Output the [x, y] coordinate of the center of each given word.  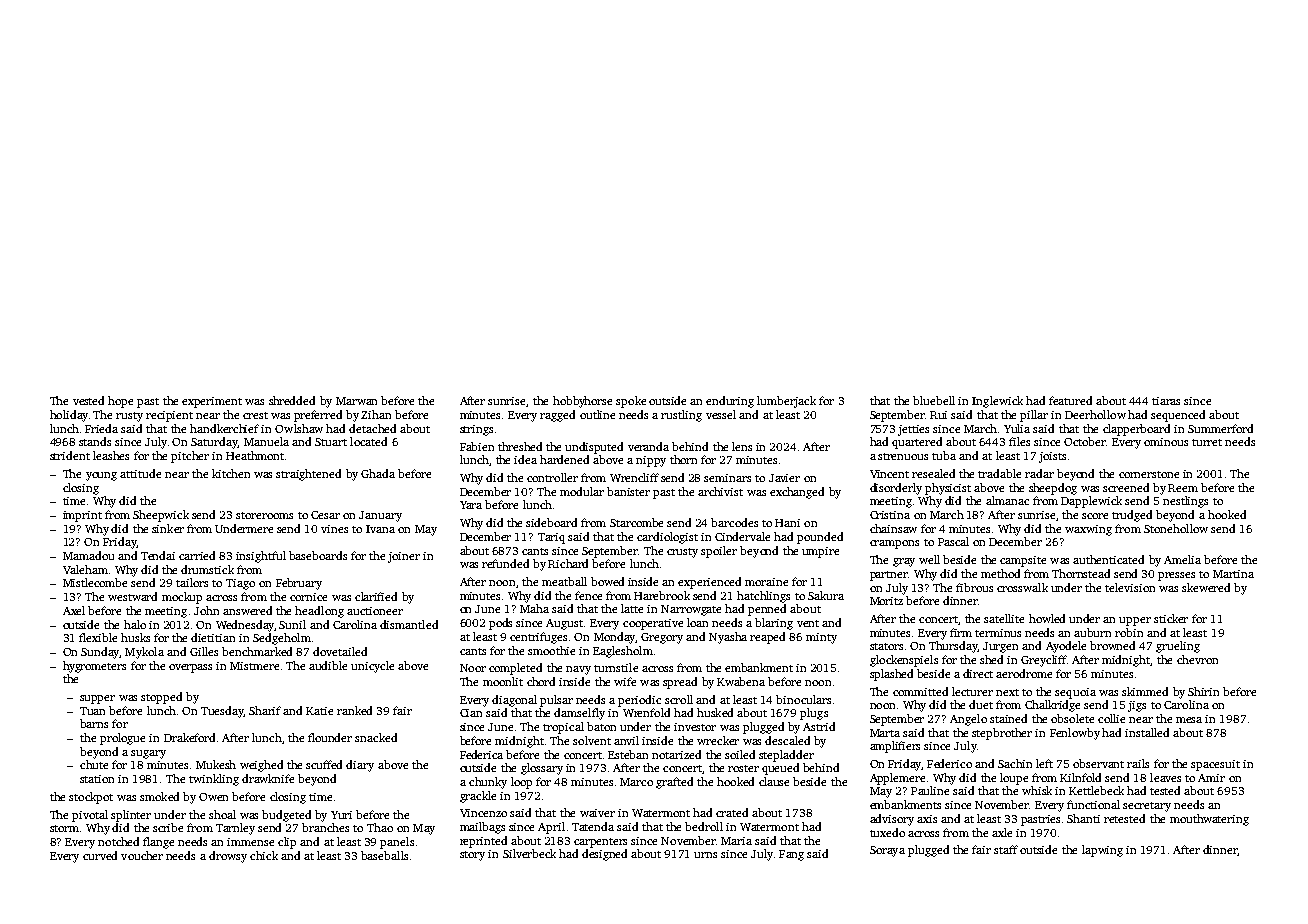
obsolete [1072, 718]
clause [774, 781]
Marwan [356, 401]
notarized [676, 754]
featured [1070, 400]
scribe [168, 827]
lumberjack [786, 402]
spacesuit [1215, 765]
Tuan [92, 711]
